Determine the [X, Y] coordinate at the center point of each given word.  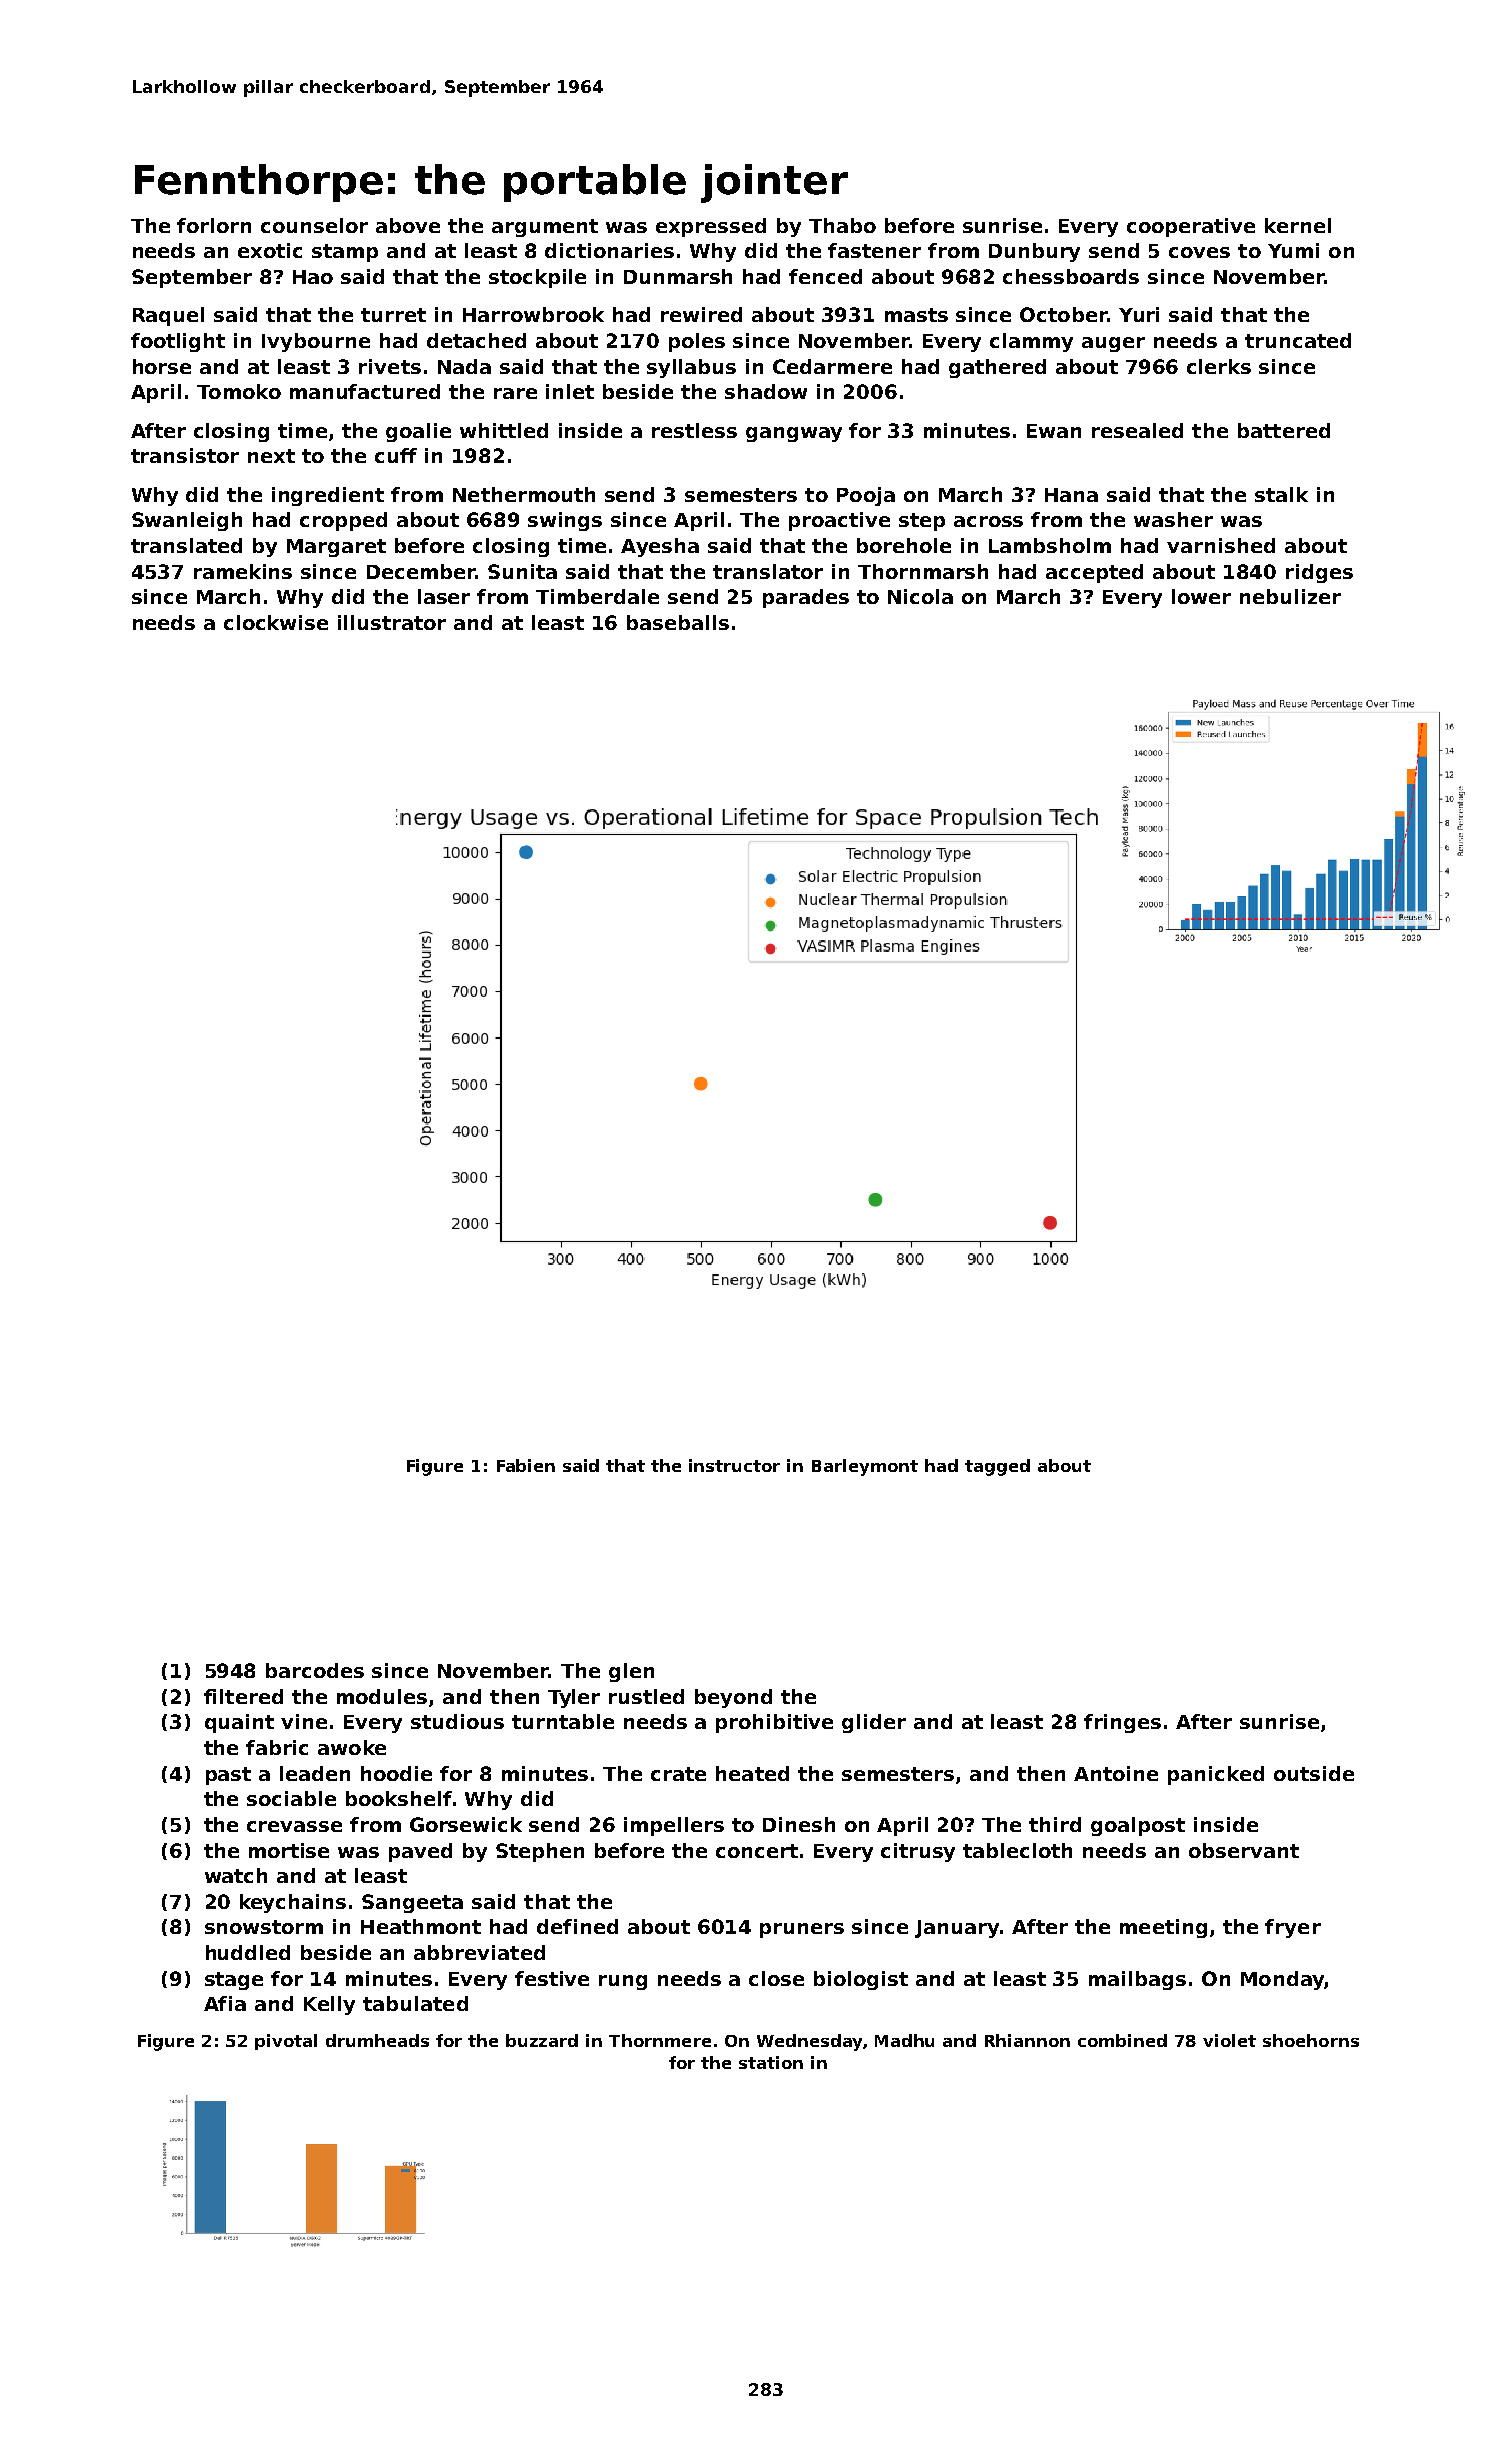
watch [236, 1875]
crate [678, 1774]
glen [631, 1672]
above [408, 225]
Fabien [526, 1465]
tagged [997, 1467]
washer [1173, 519]
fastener [874, 250]
